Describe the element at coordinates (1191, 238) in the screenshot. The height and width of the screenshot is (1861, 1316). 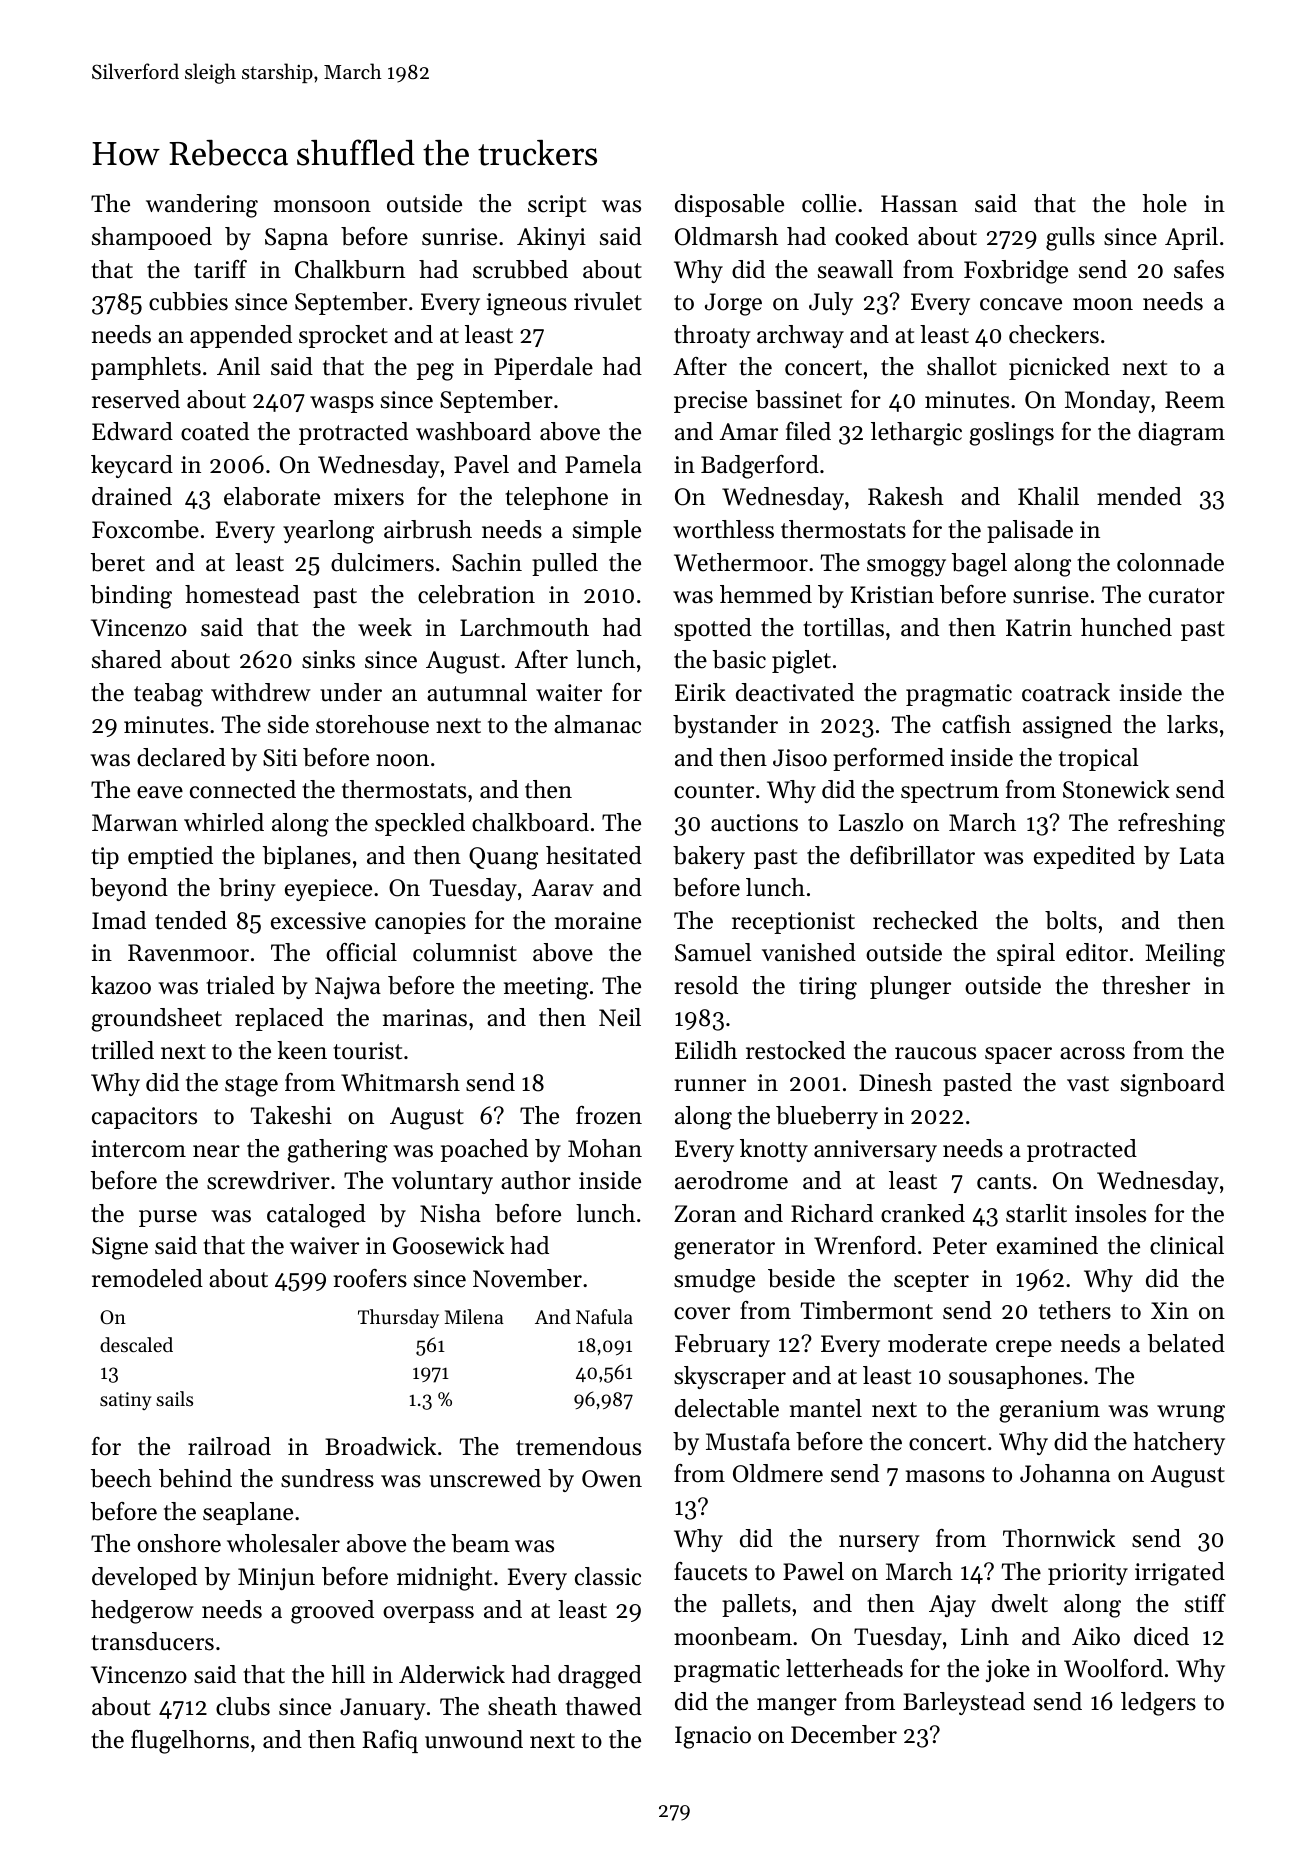
I see `April` at that location.
